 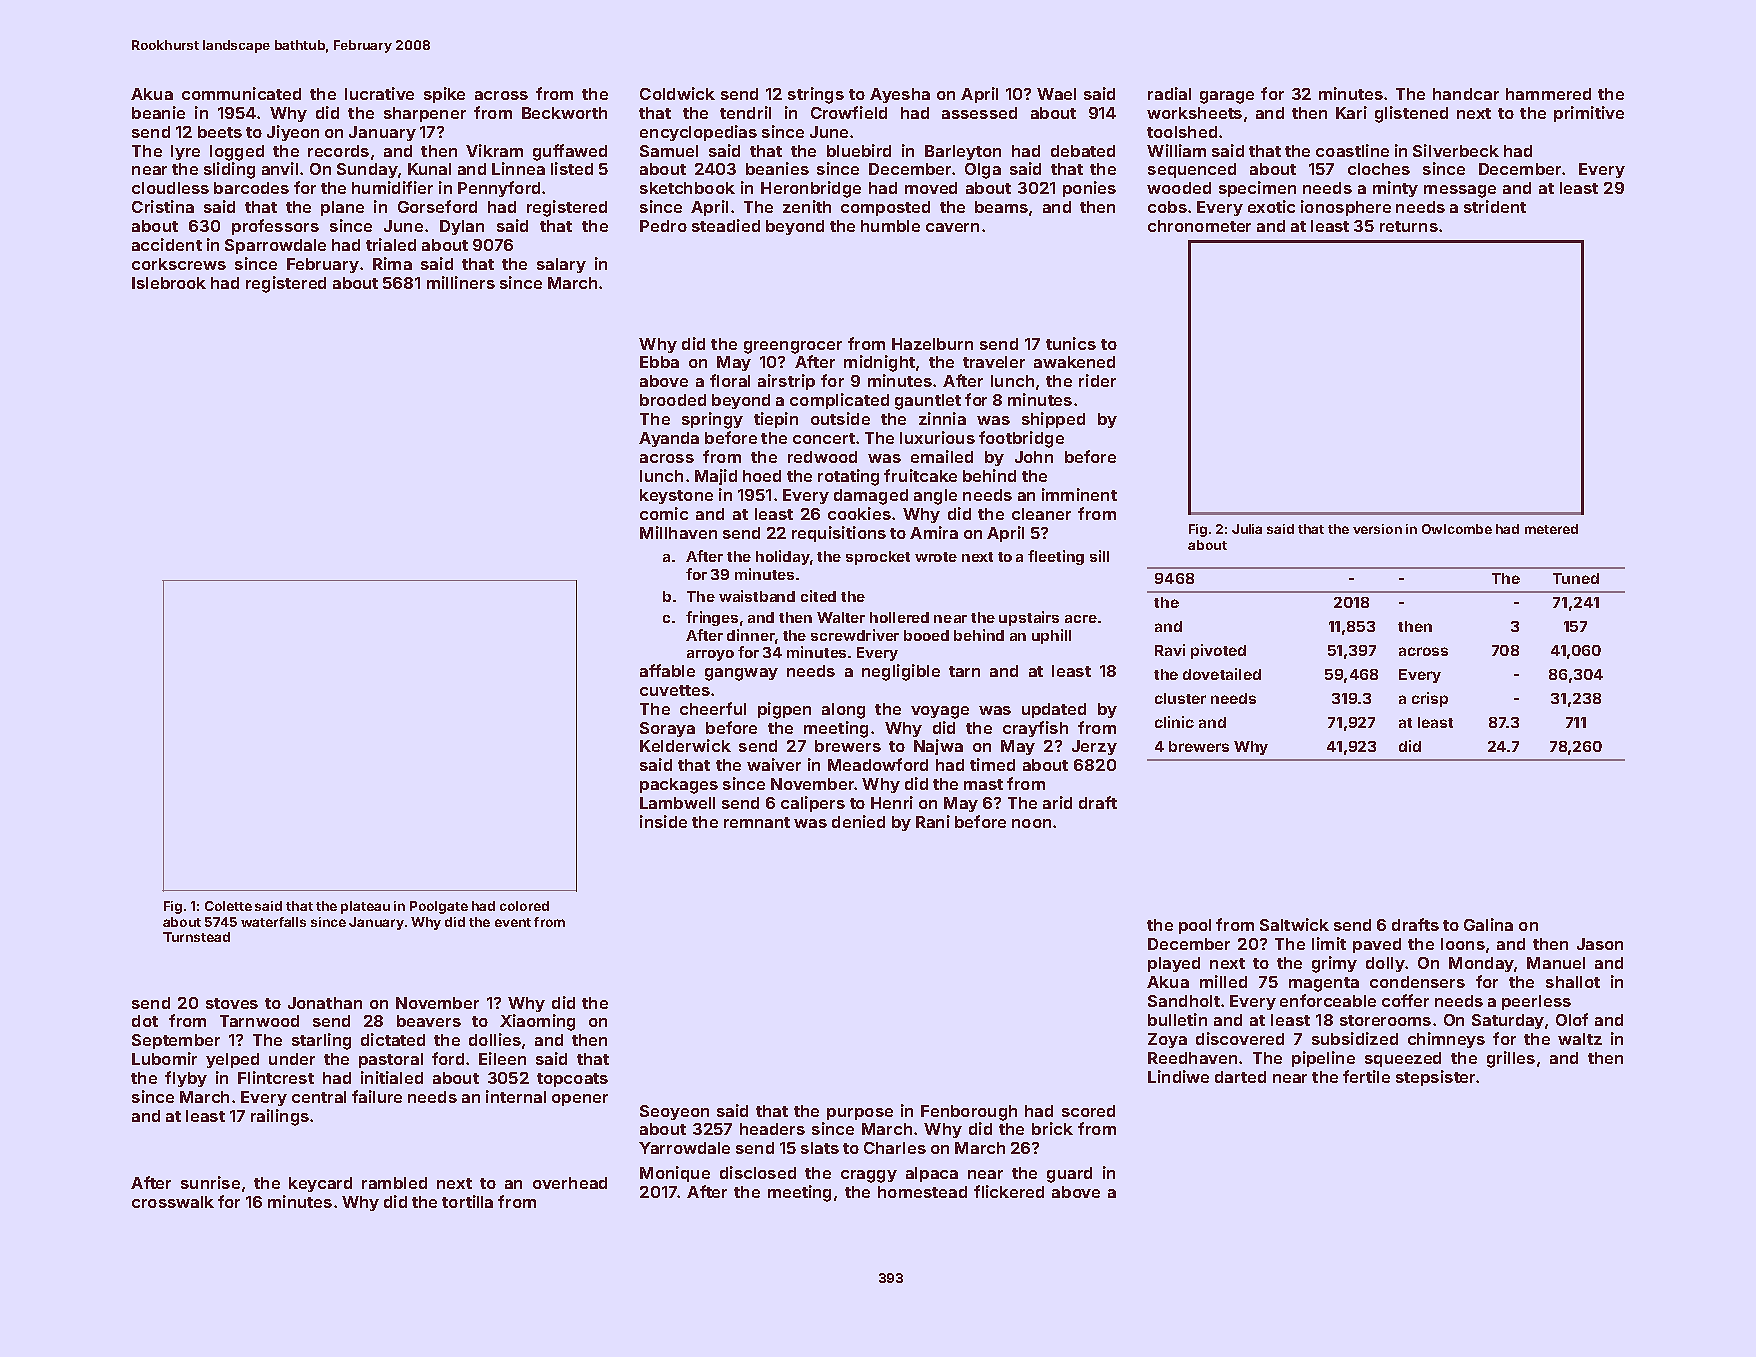 What do you see at coordinates (1409, 226) in the screenshot?
I see `returns` at bounding box center [1409, 226].
